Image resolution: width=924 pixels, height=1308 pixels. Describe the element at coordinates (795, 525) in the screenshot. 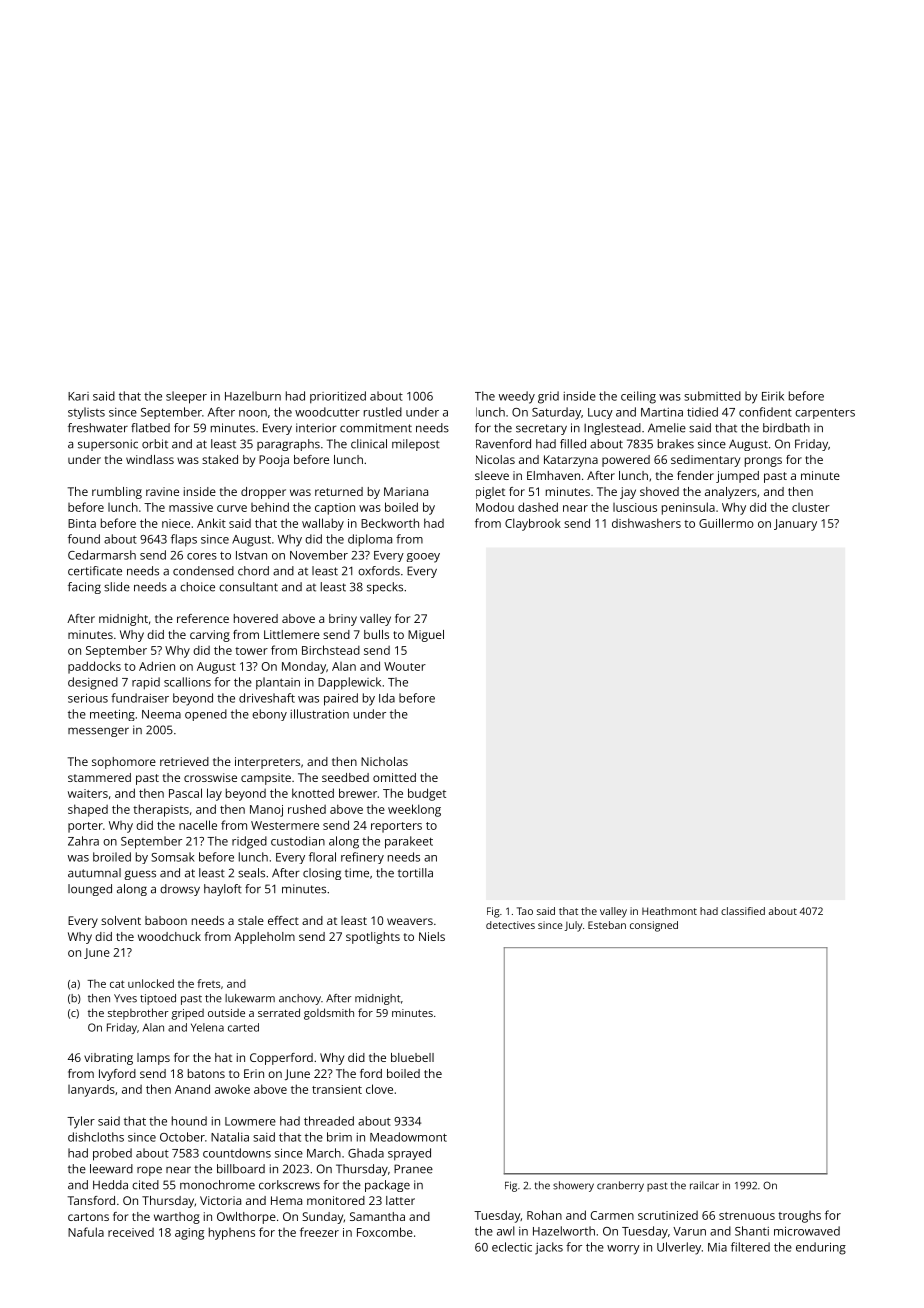

I see `January` at that location.
